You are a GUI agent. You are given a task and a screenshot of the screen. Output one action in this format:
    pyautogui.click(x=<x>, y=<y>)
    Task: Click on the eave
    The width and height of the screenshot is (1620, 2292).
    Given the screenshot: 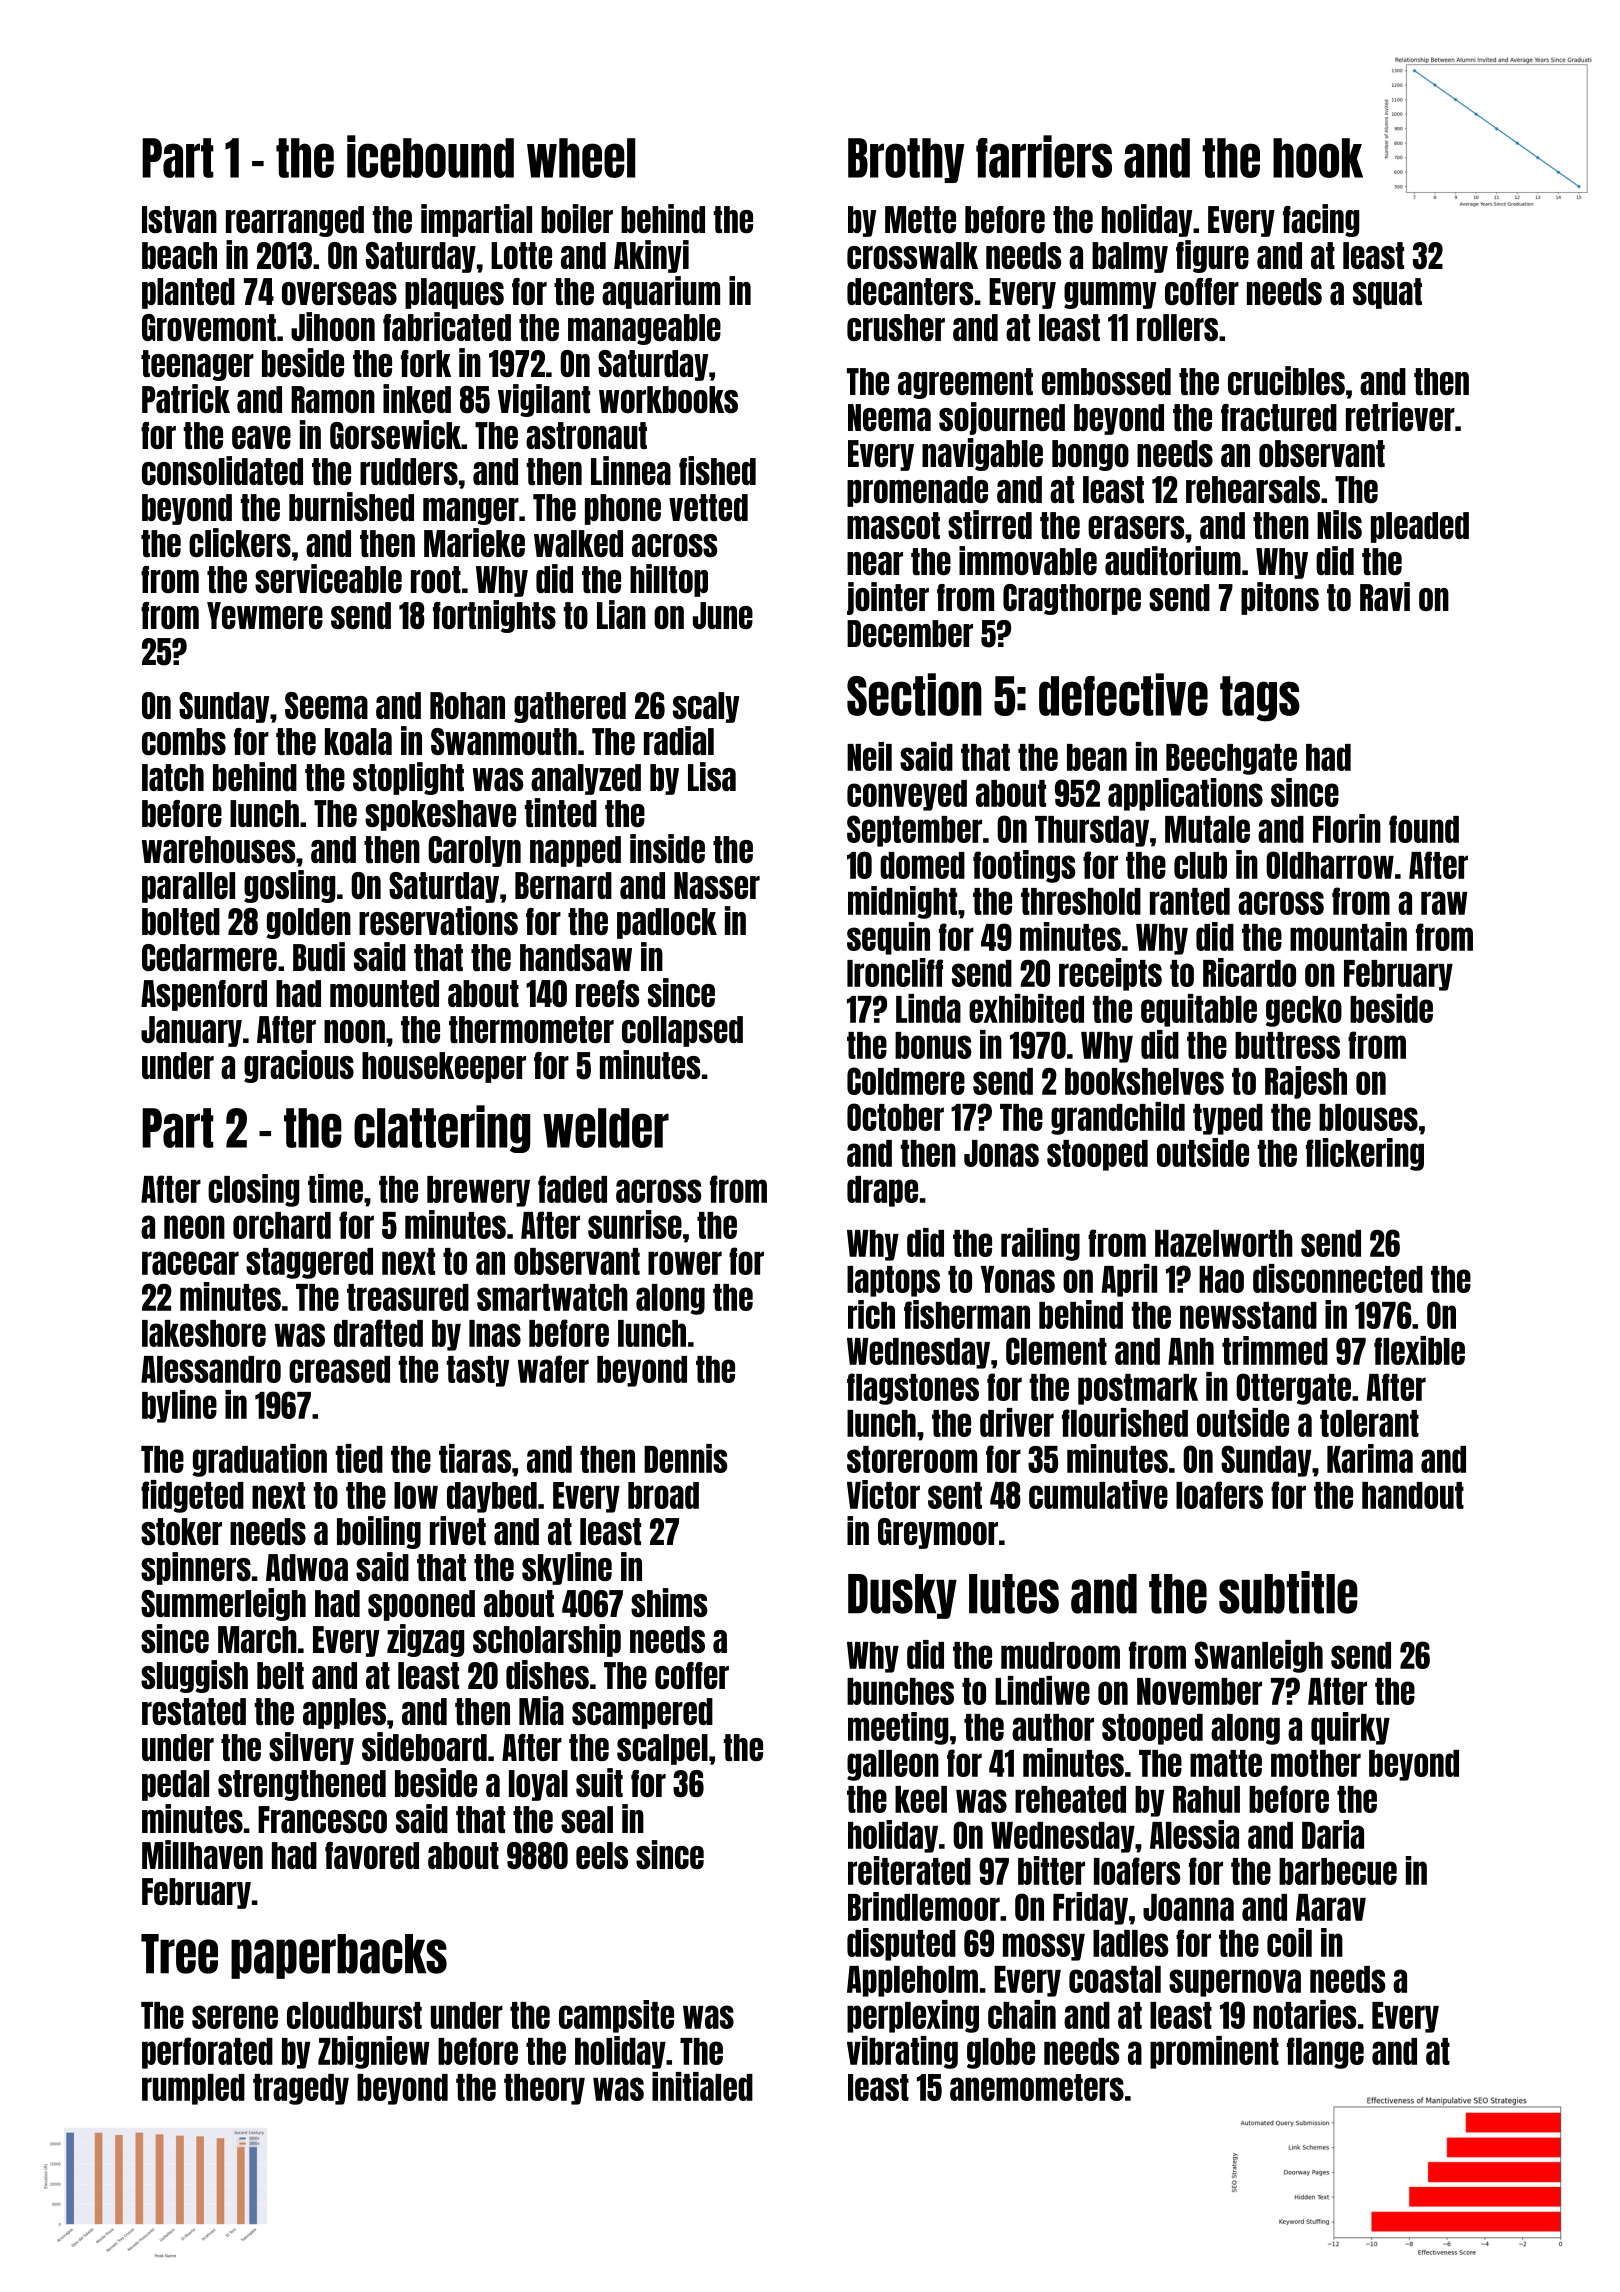 What is the action you would take?
    pyautogui.click(x=261, y=437)
